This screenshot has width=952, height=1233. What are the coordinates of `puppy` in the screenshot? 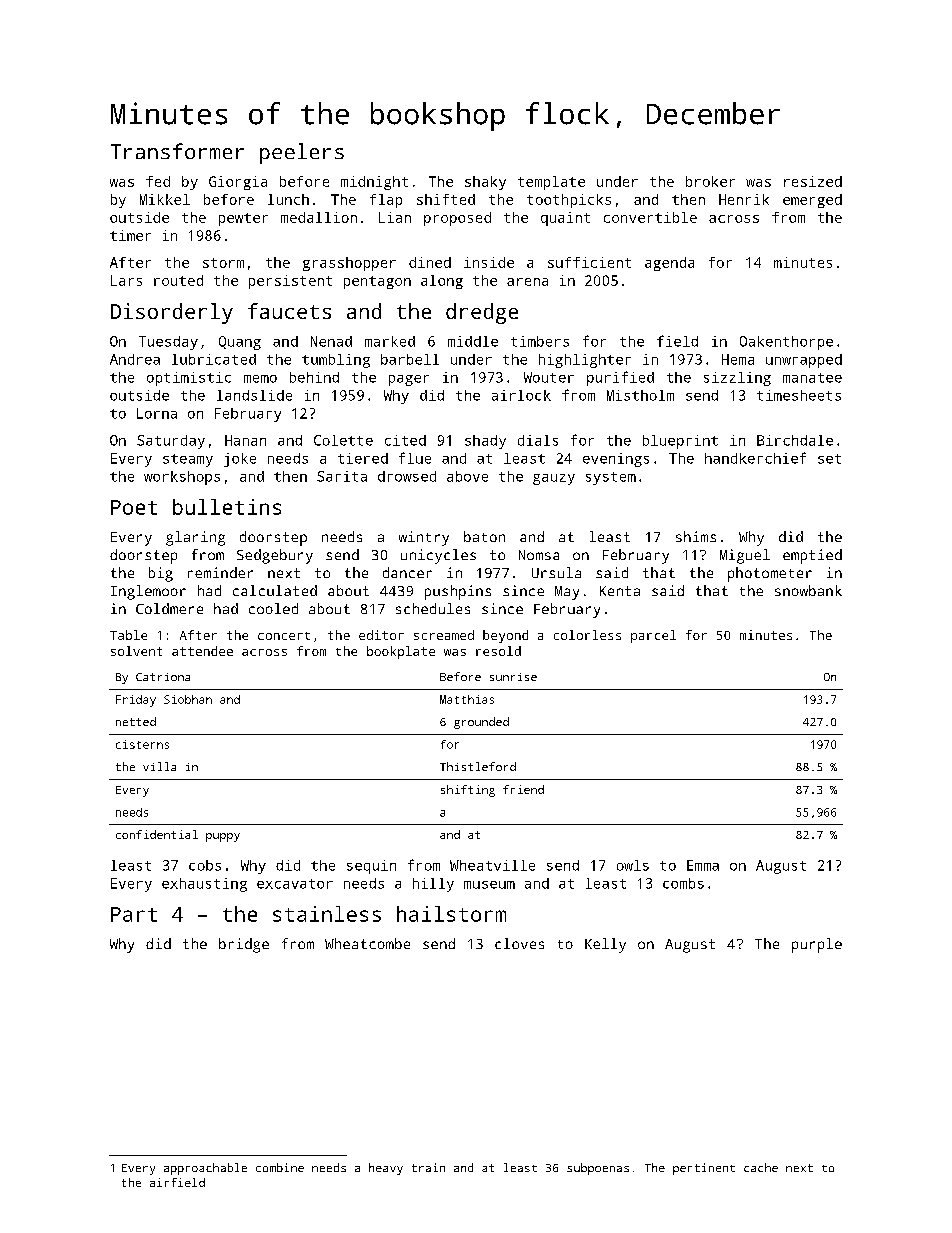 It's located at (223, 837).
